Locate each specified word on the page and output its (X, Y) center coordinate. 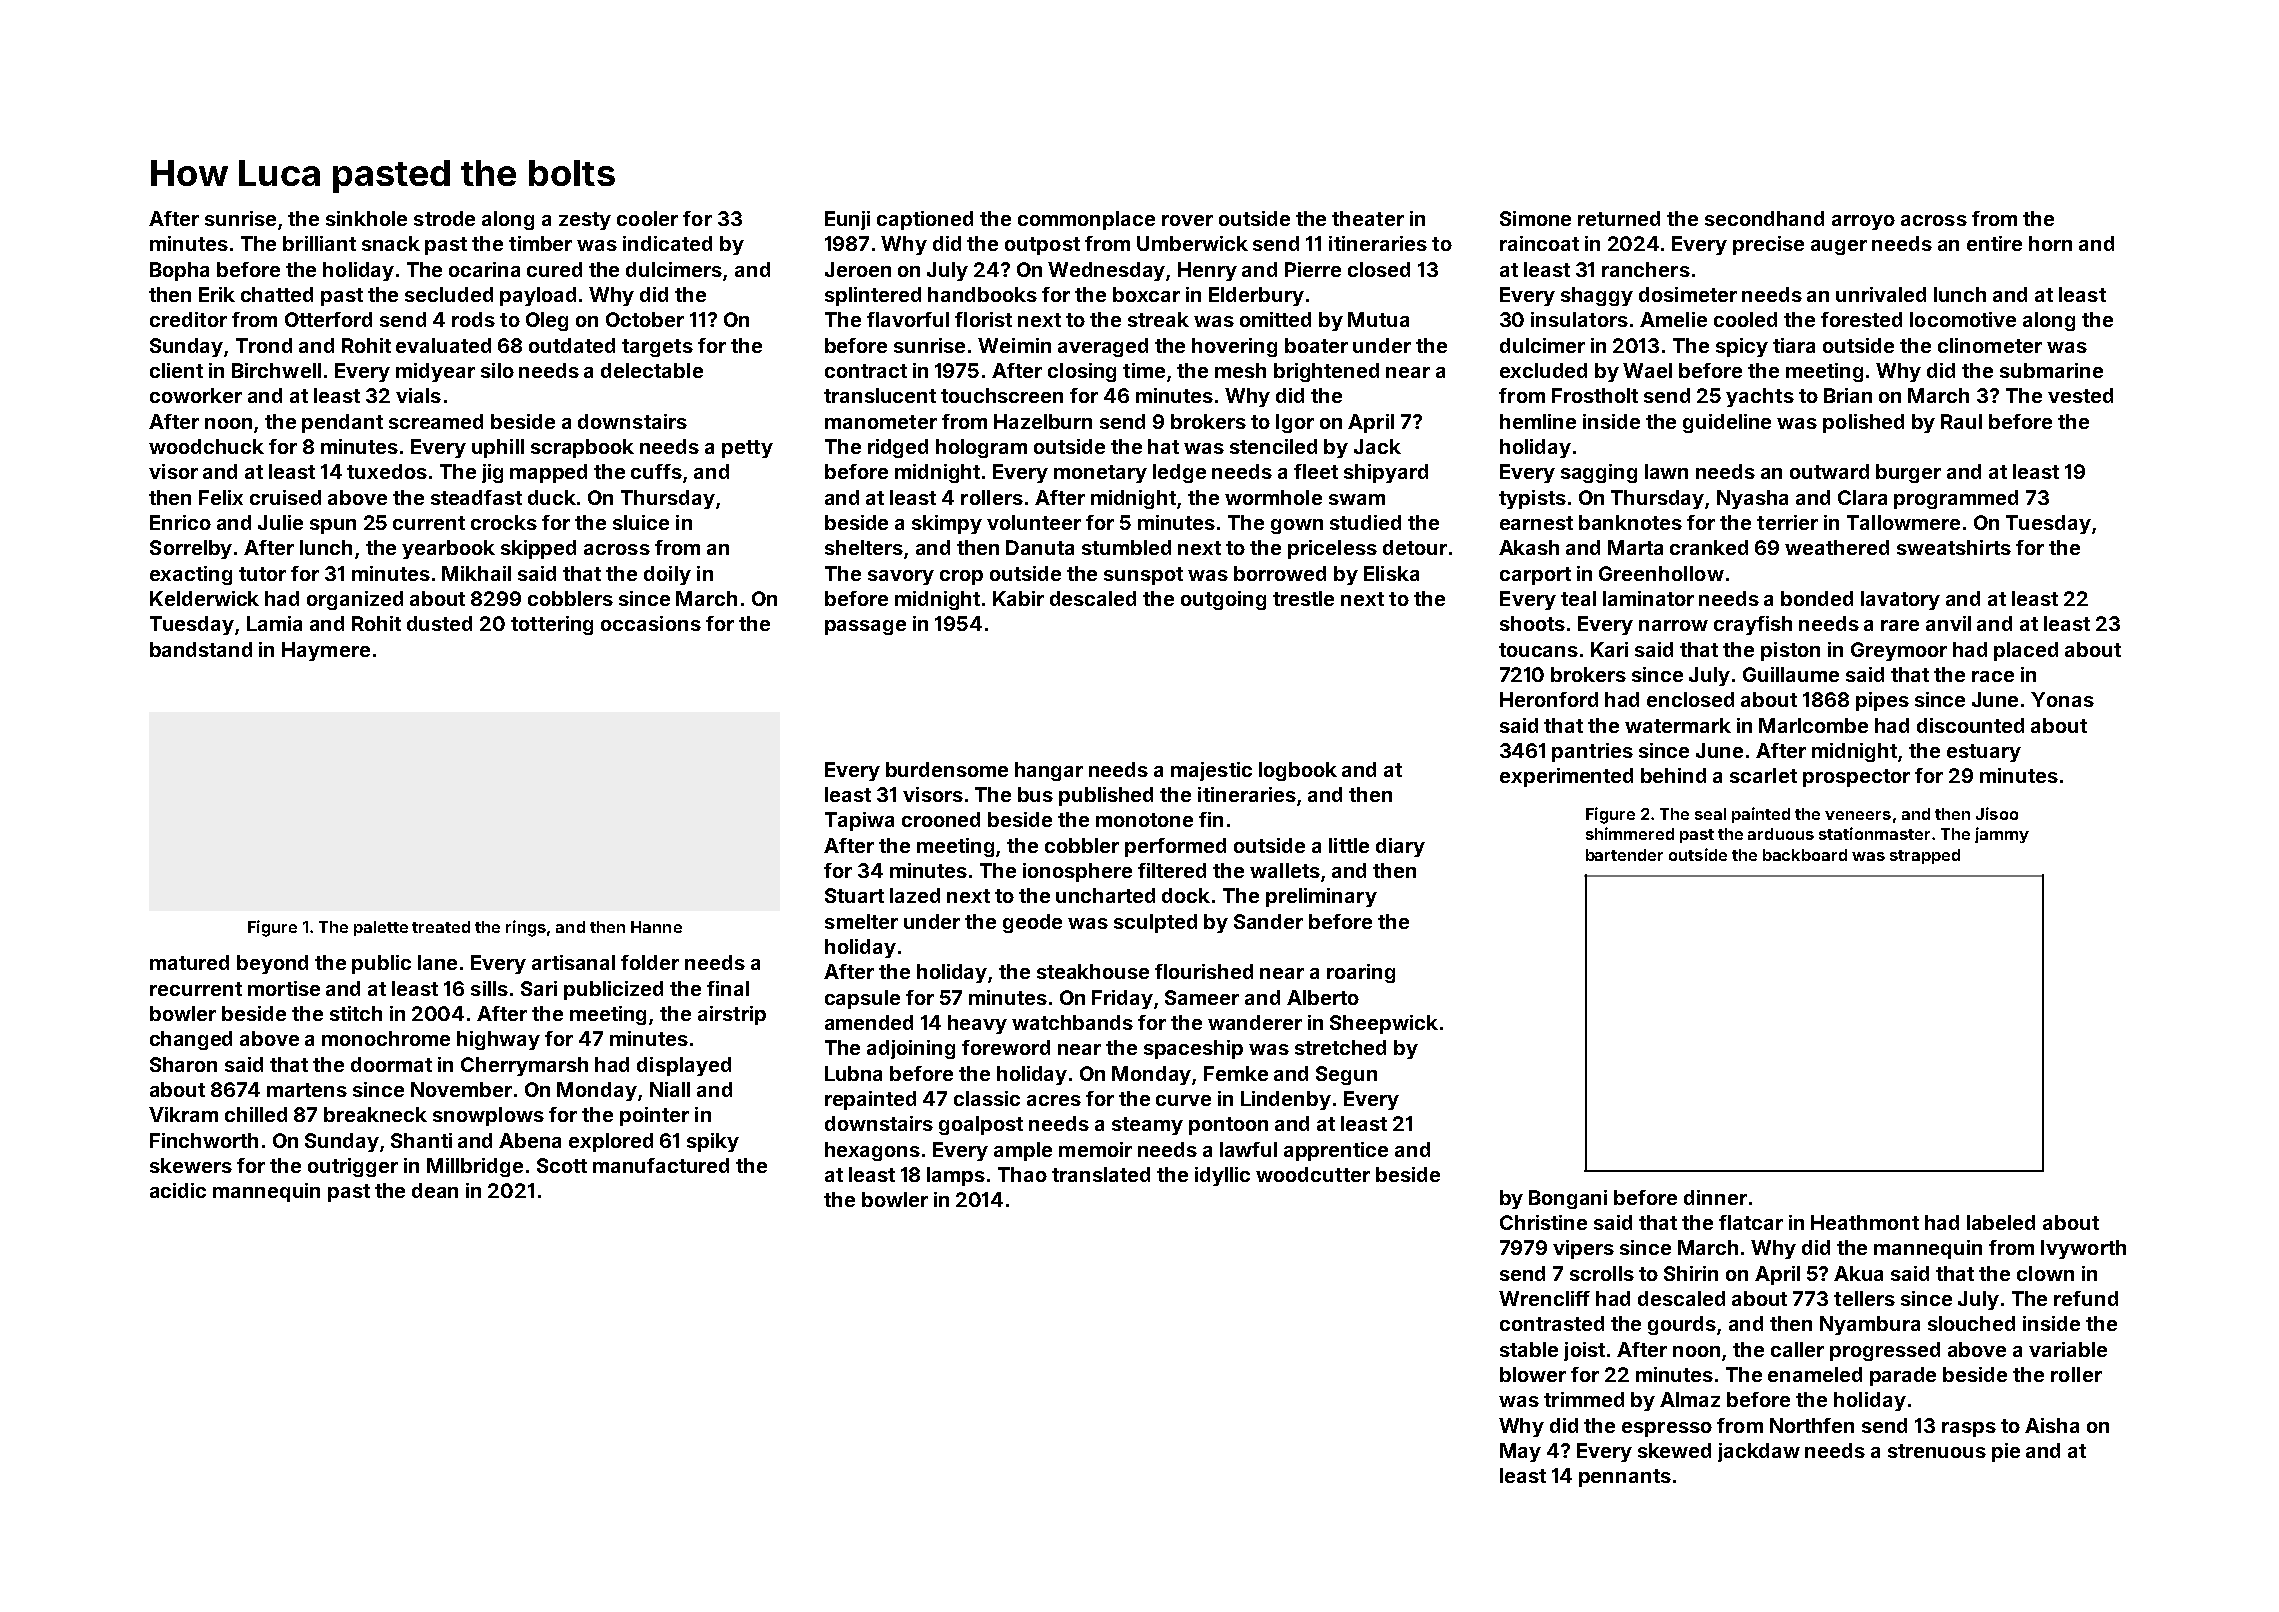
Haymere (326, 651)
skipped (538, 549)
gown (1297, 526)
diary (1400, 847)
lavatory (1900, 600)
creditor (188, 319)
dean (435, 1190)
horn (2050, 243)
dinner (1715, 1197)
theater (1368, 218)
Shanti (421, 1140)
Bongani (1568, 1199)
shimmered (1630, 833)
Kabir (1018, 598)
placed (2026, 651)
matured (189, 962)
